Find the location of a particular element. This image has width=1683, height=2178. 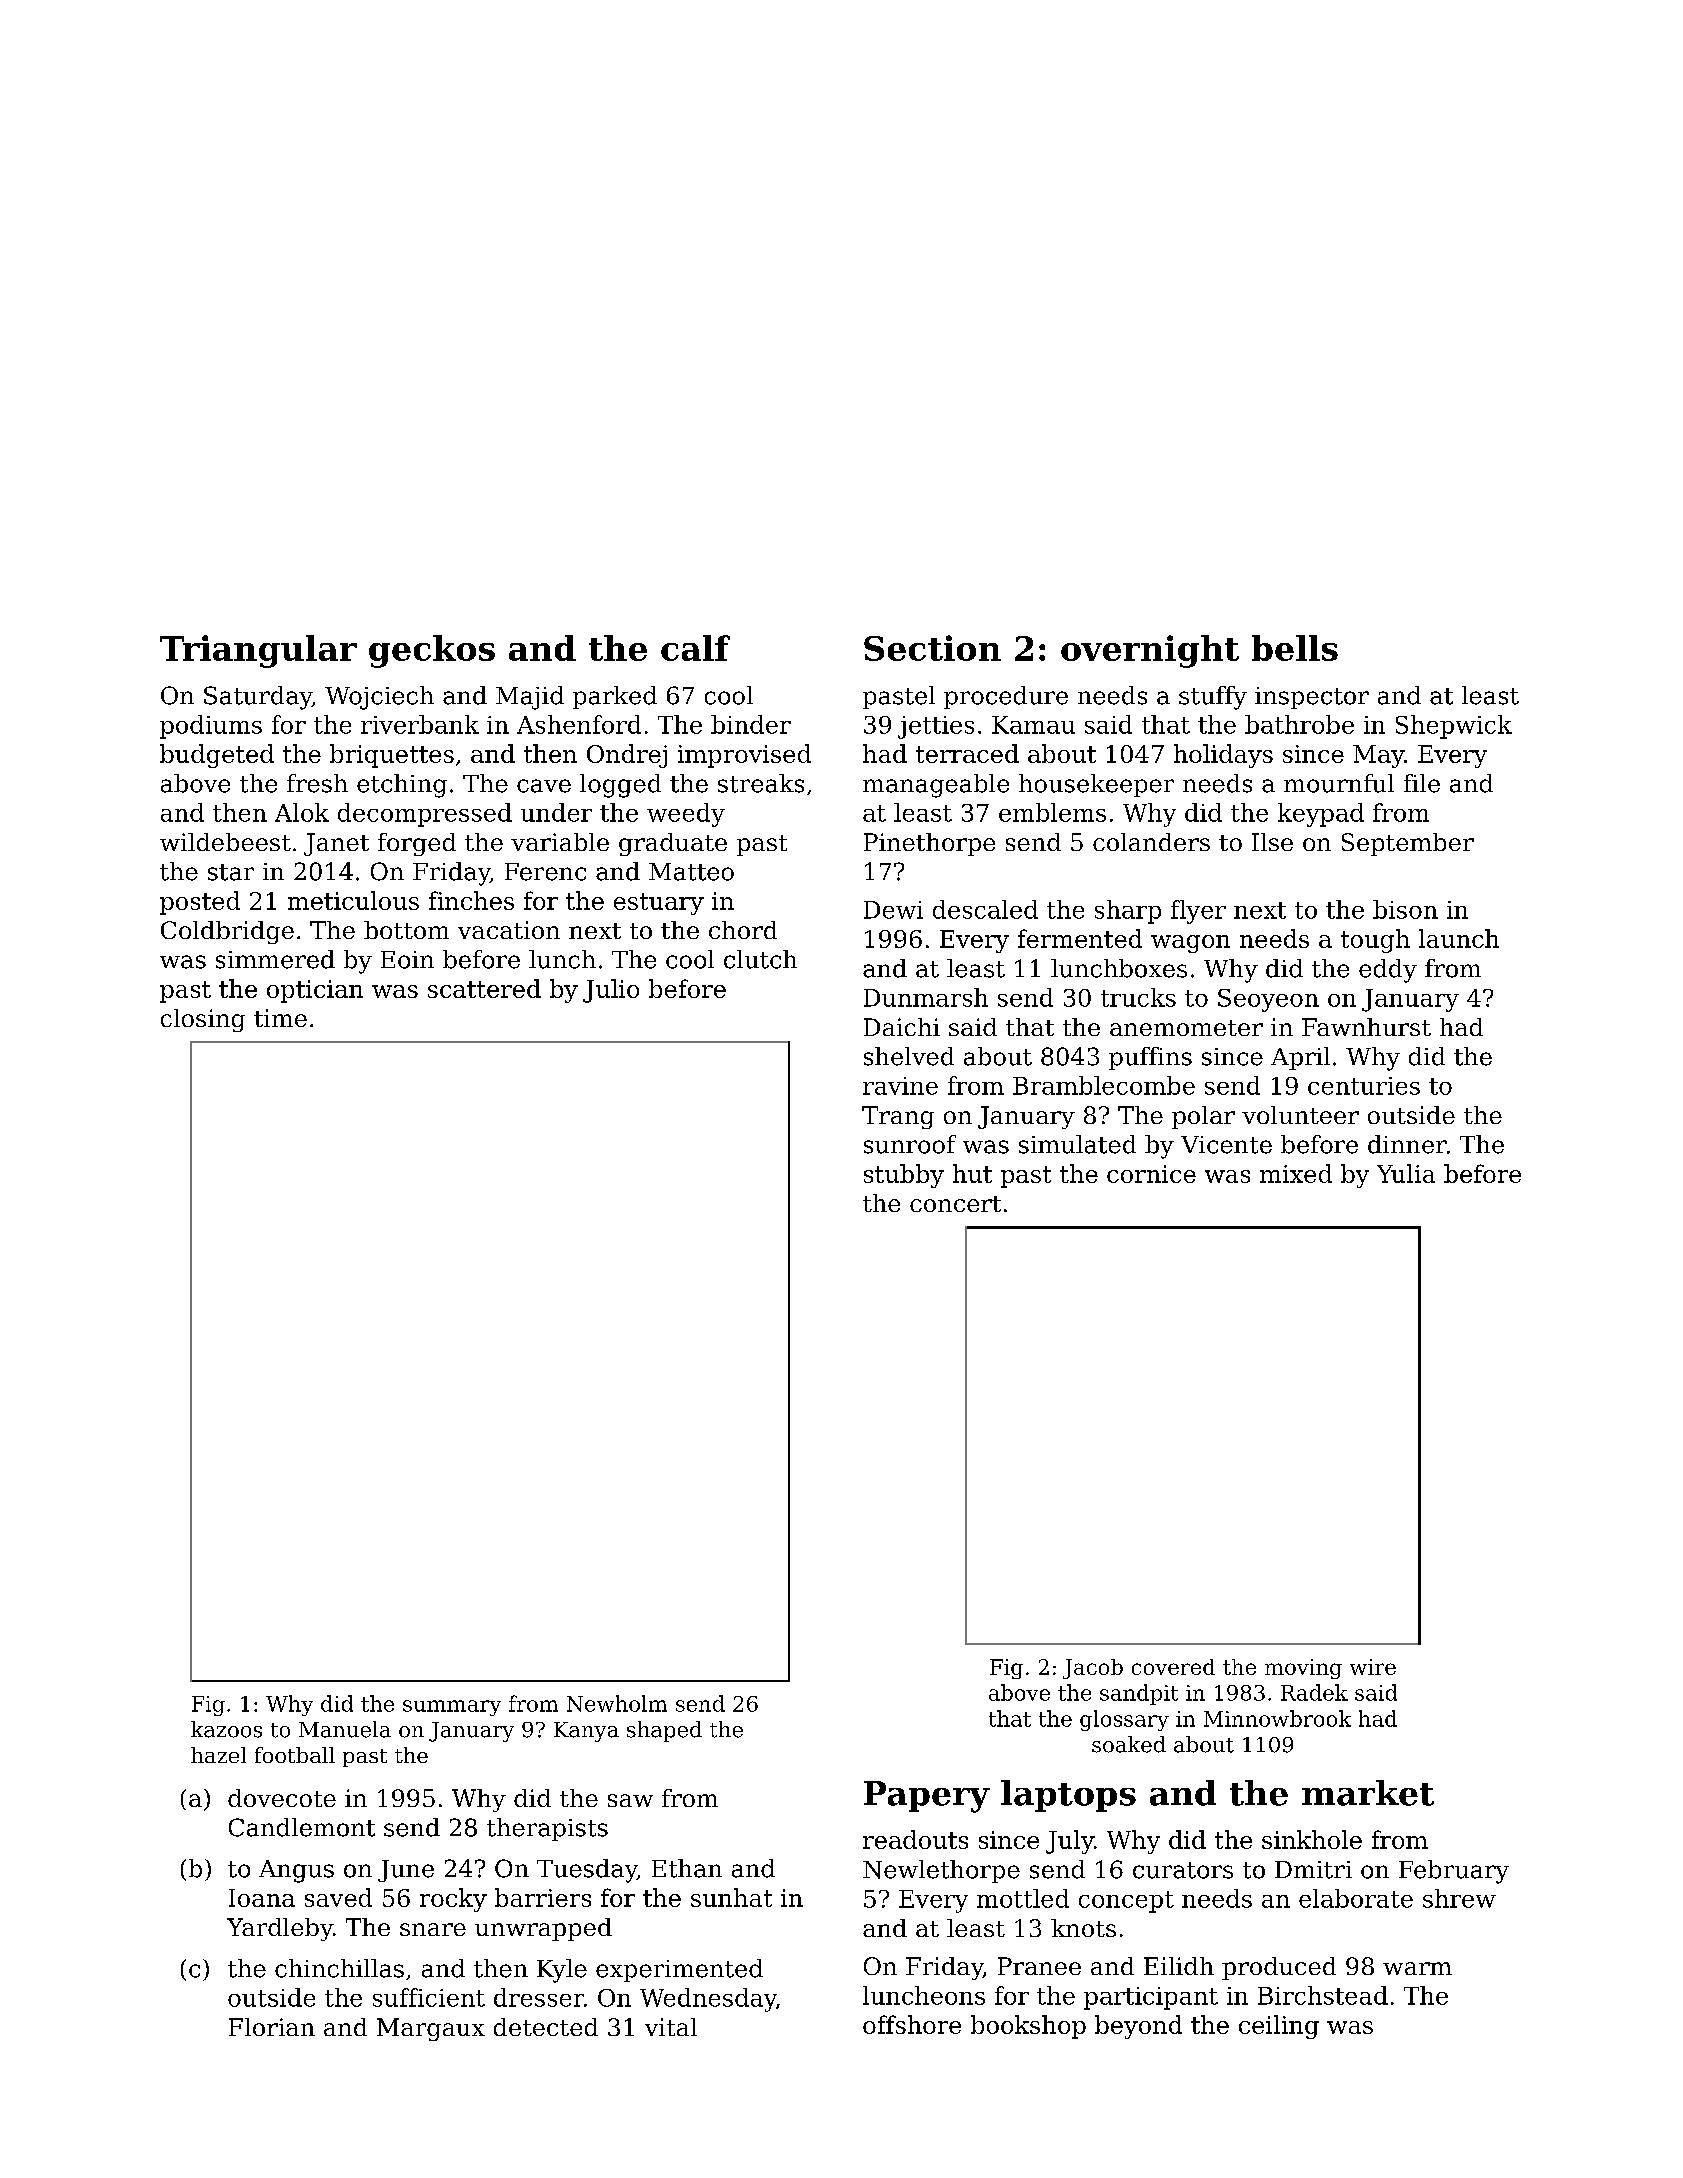

wire is located at coordinates (1373, 1667).
